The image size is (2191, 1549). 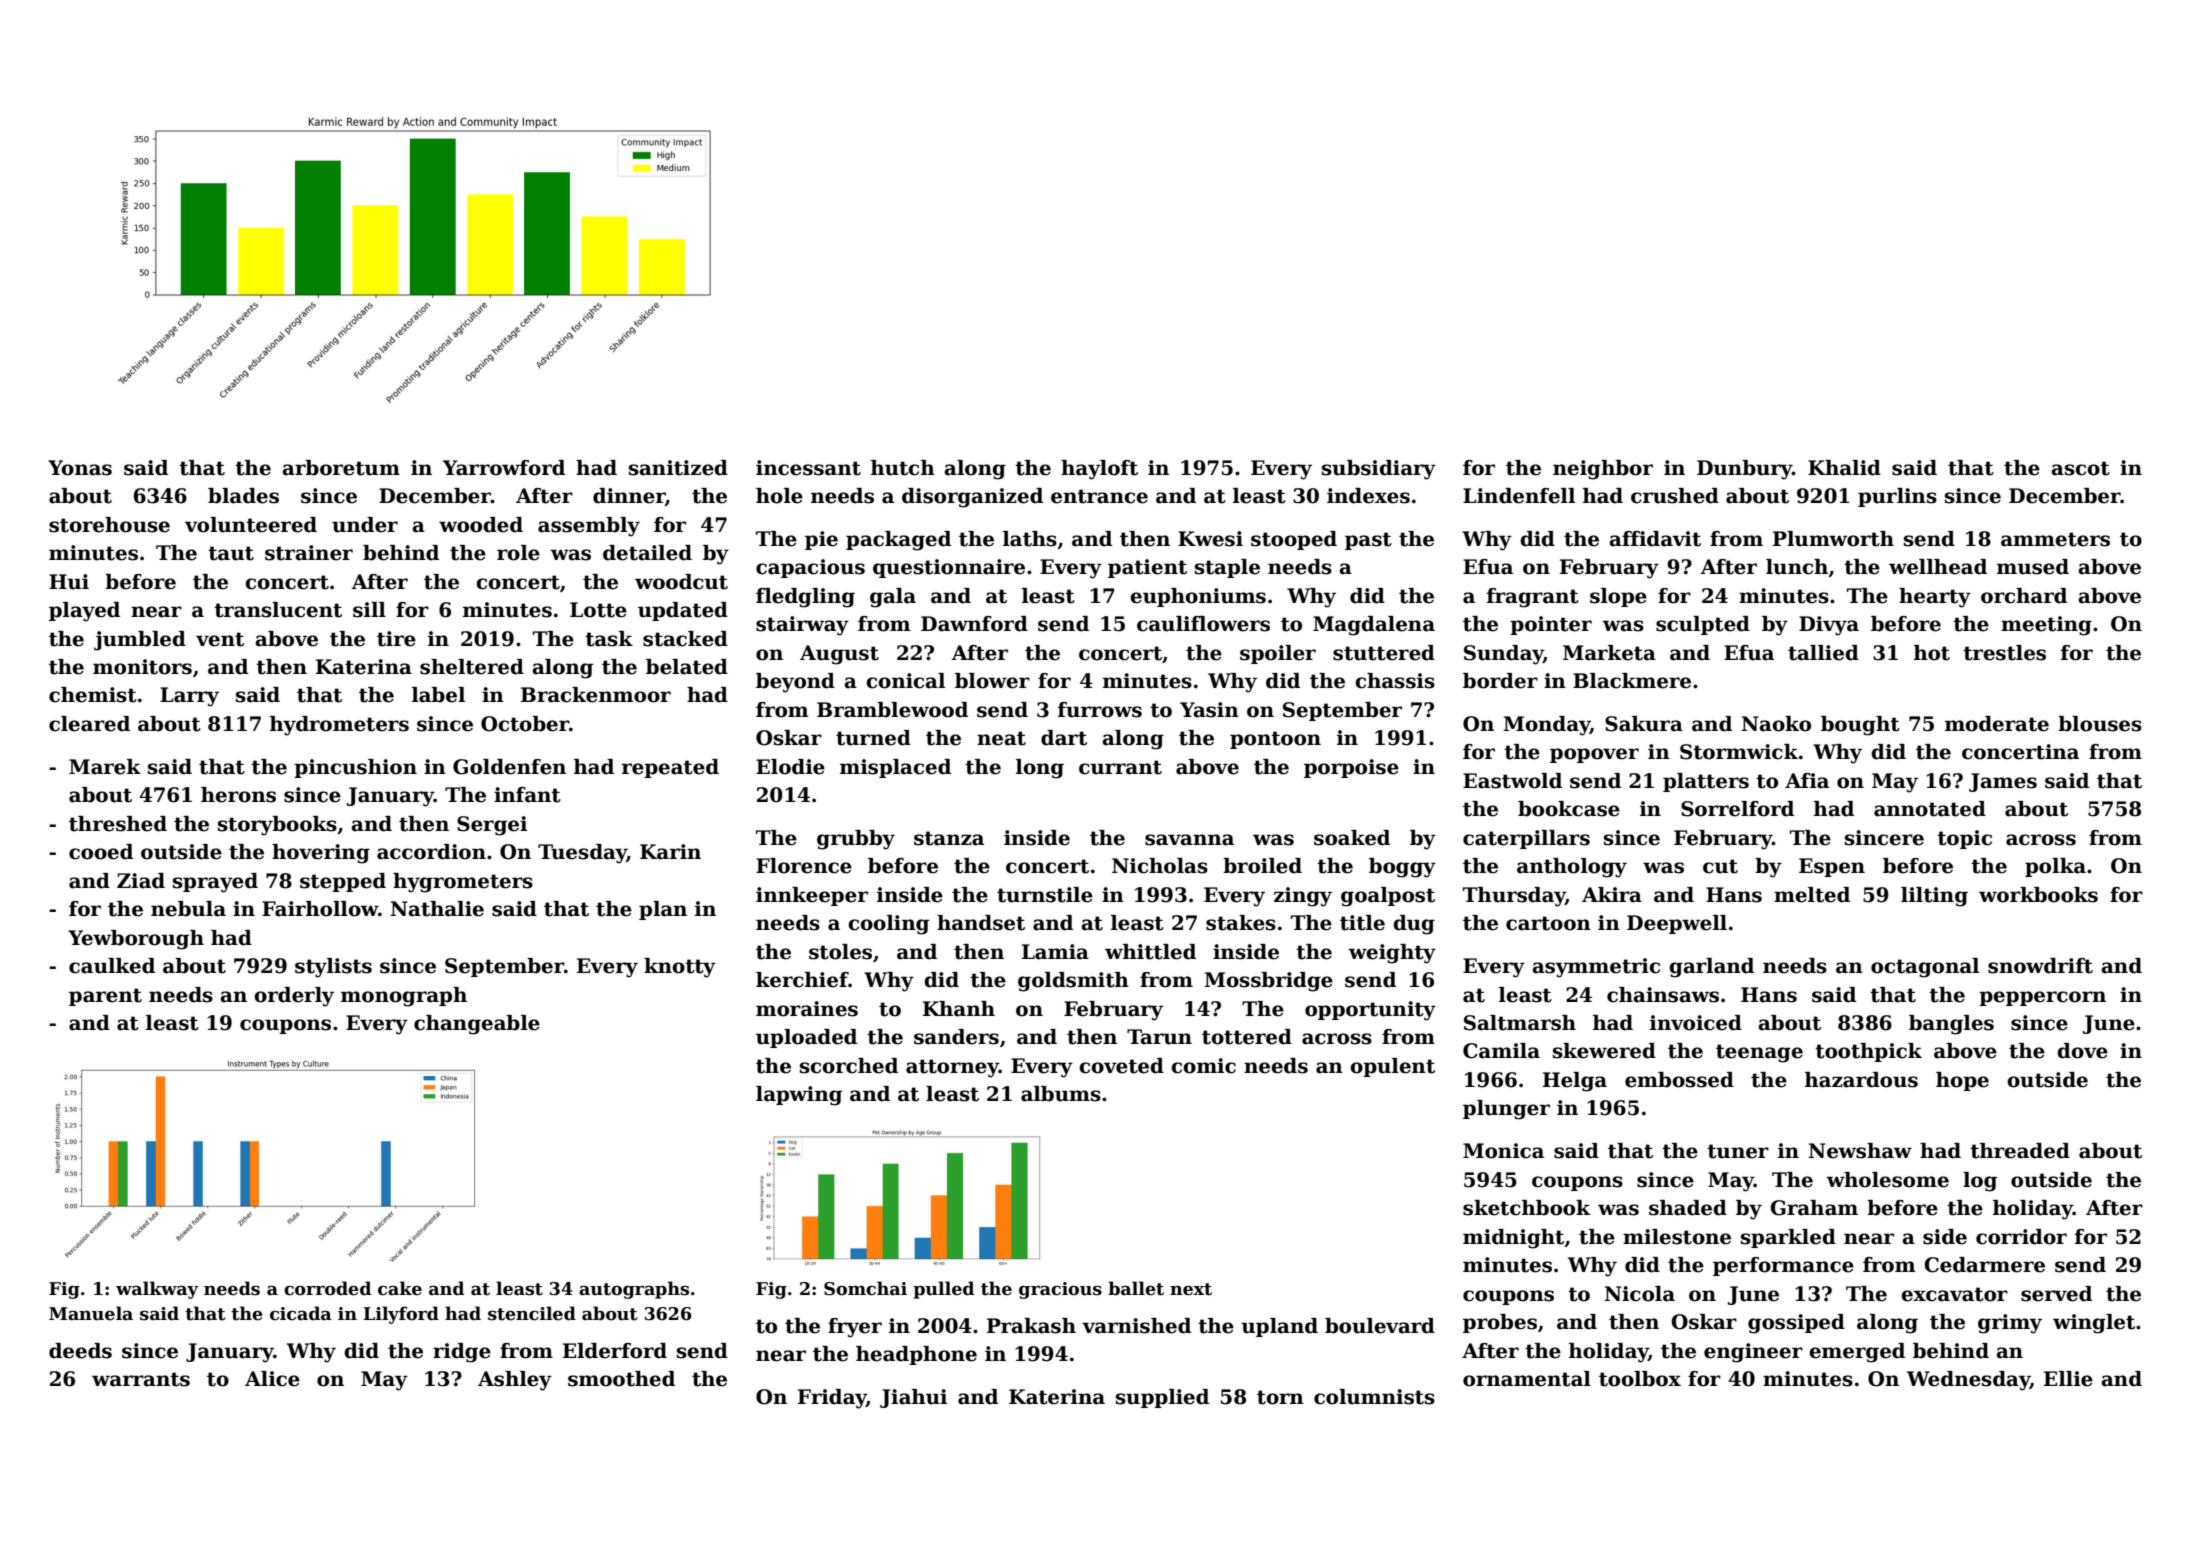 What do you see at coordinates (1964, 839) in the page?
I see `topic` at bounding box center [1964, 839].
